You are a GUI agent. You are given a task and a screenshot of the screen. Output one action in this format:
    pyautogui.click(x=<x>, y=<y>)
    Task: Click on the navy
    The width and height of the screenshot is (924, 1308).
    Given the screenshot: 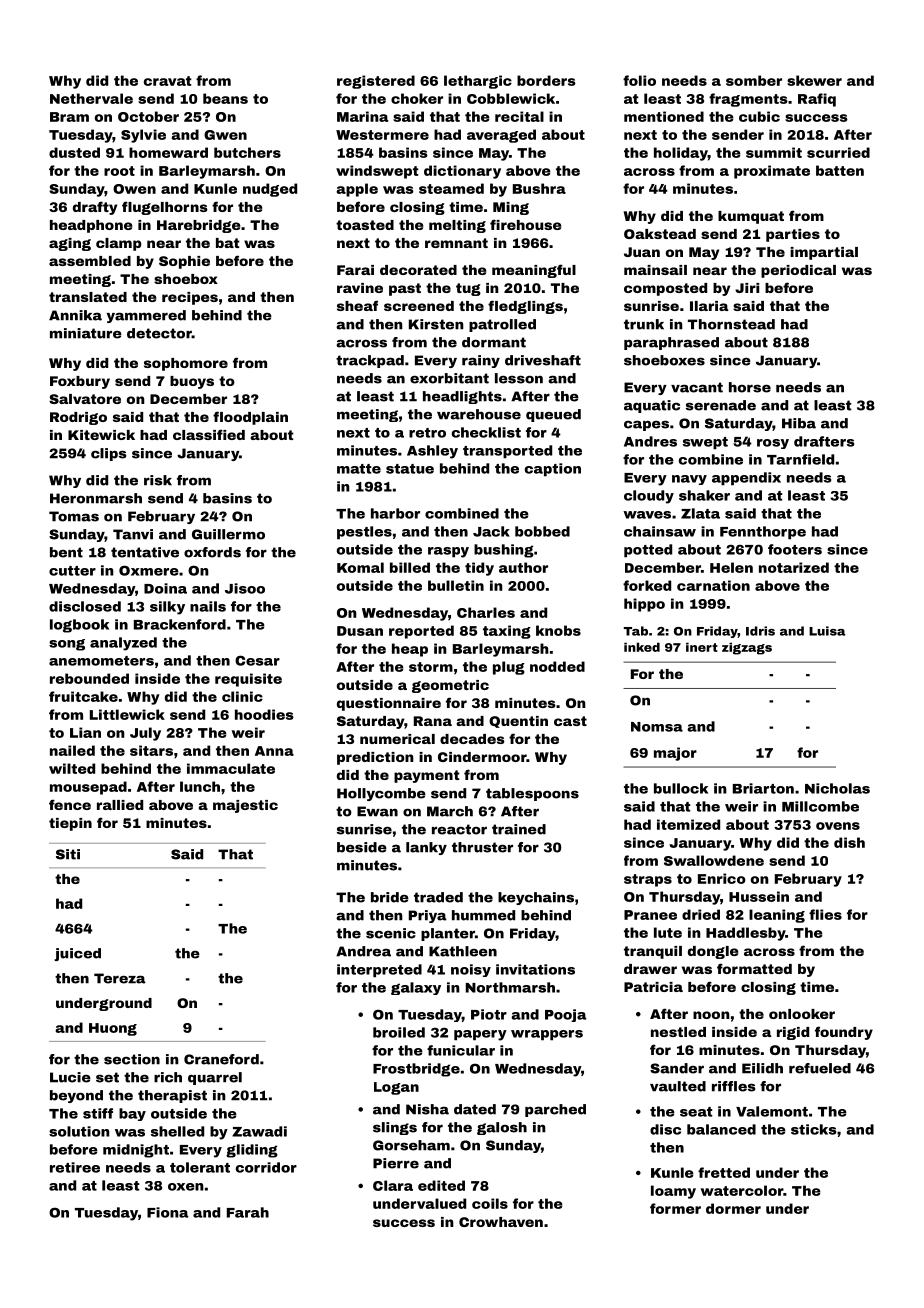 What is the action you would take?
    pyautogui.click(x=689, y=480)
